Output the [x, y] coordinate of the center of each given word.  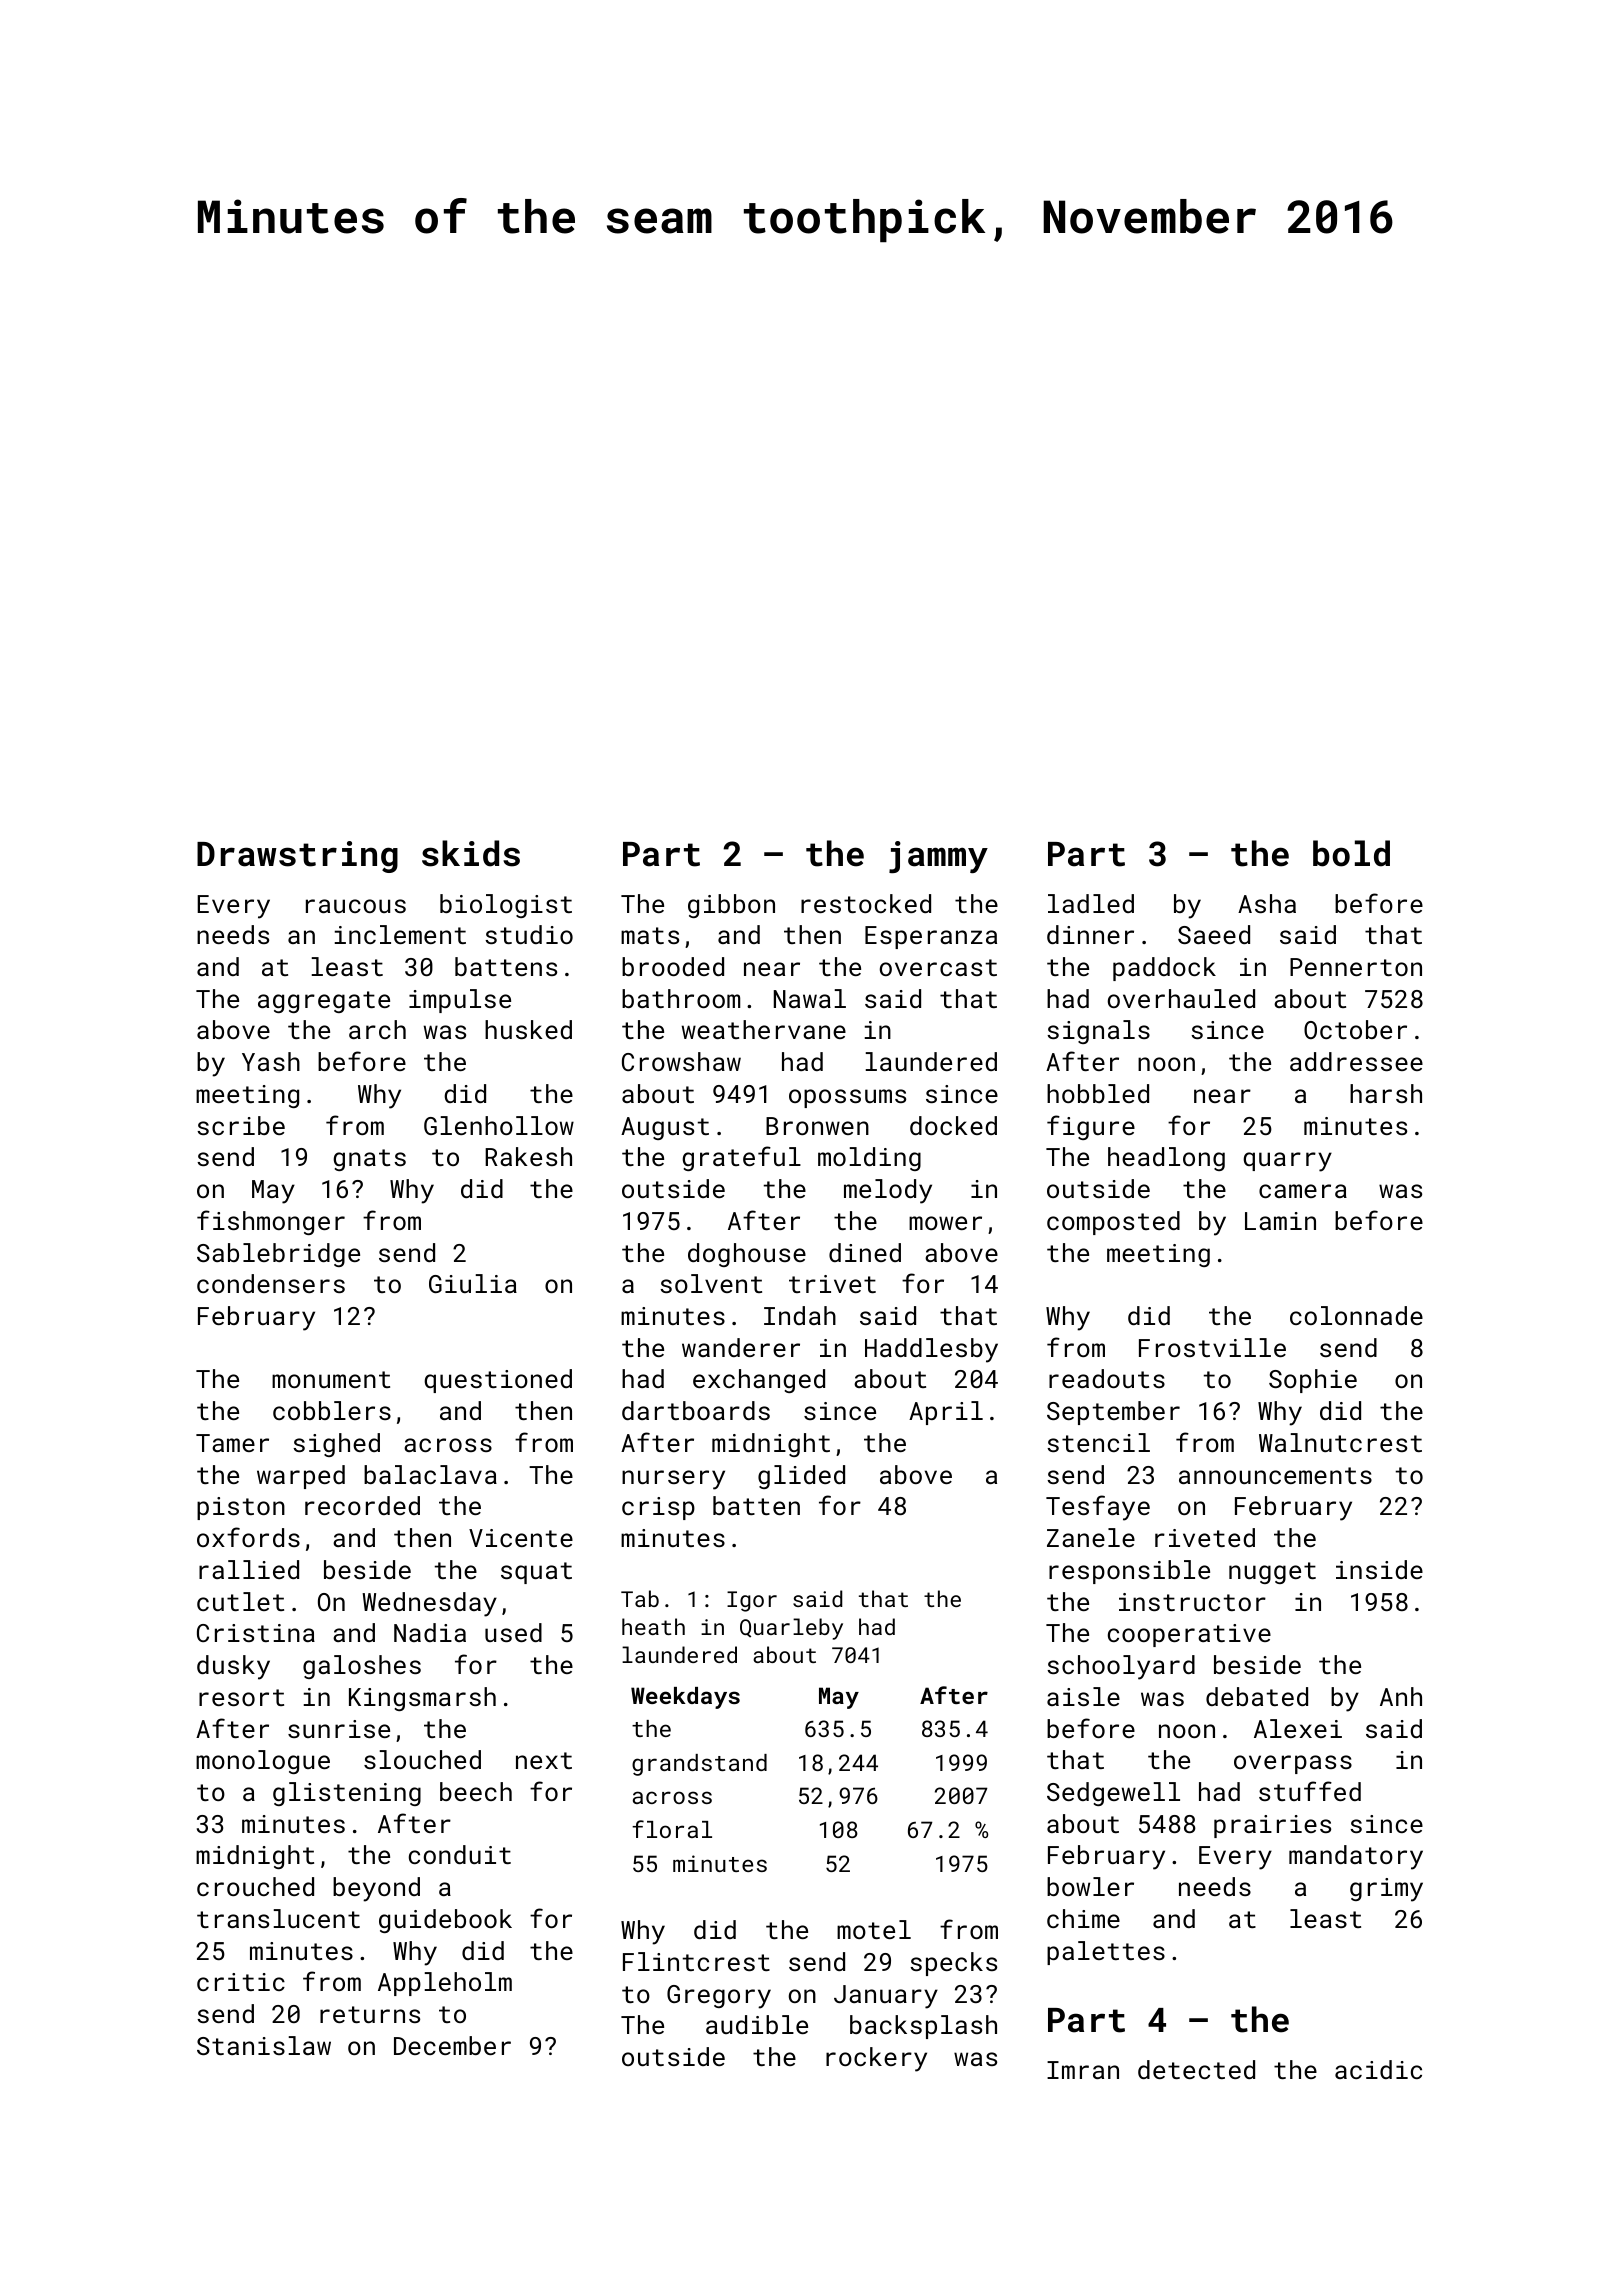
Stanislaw [264, 2045]
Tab [640, 1598]
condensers [271, 1283]
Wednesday [429, 1604]
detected [1196, 2069]
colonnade [1356, 1315]
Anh [1401, 1696]
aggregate [324, 1002]
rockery [876, 2059]
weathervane [764, 1029]
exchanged [759, 1381]
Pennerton [1356, 967]
